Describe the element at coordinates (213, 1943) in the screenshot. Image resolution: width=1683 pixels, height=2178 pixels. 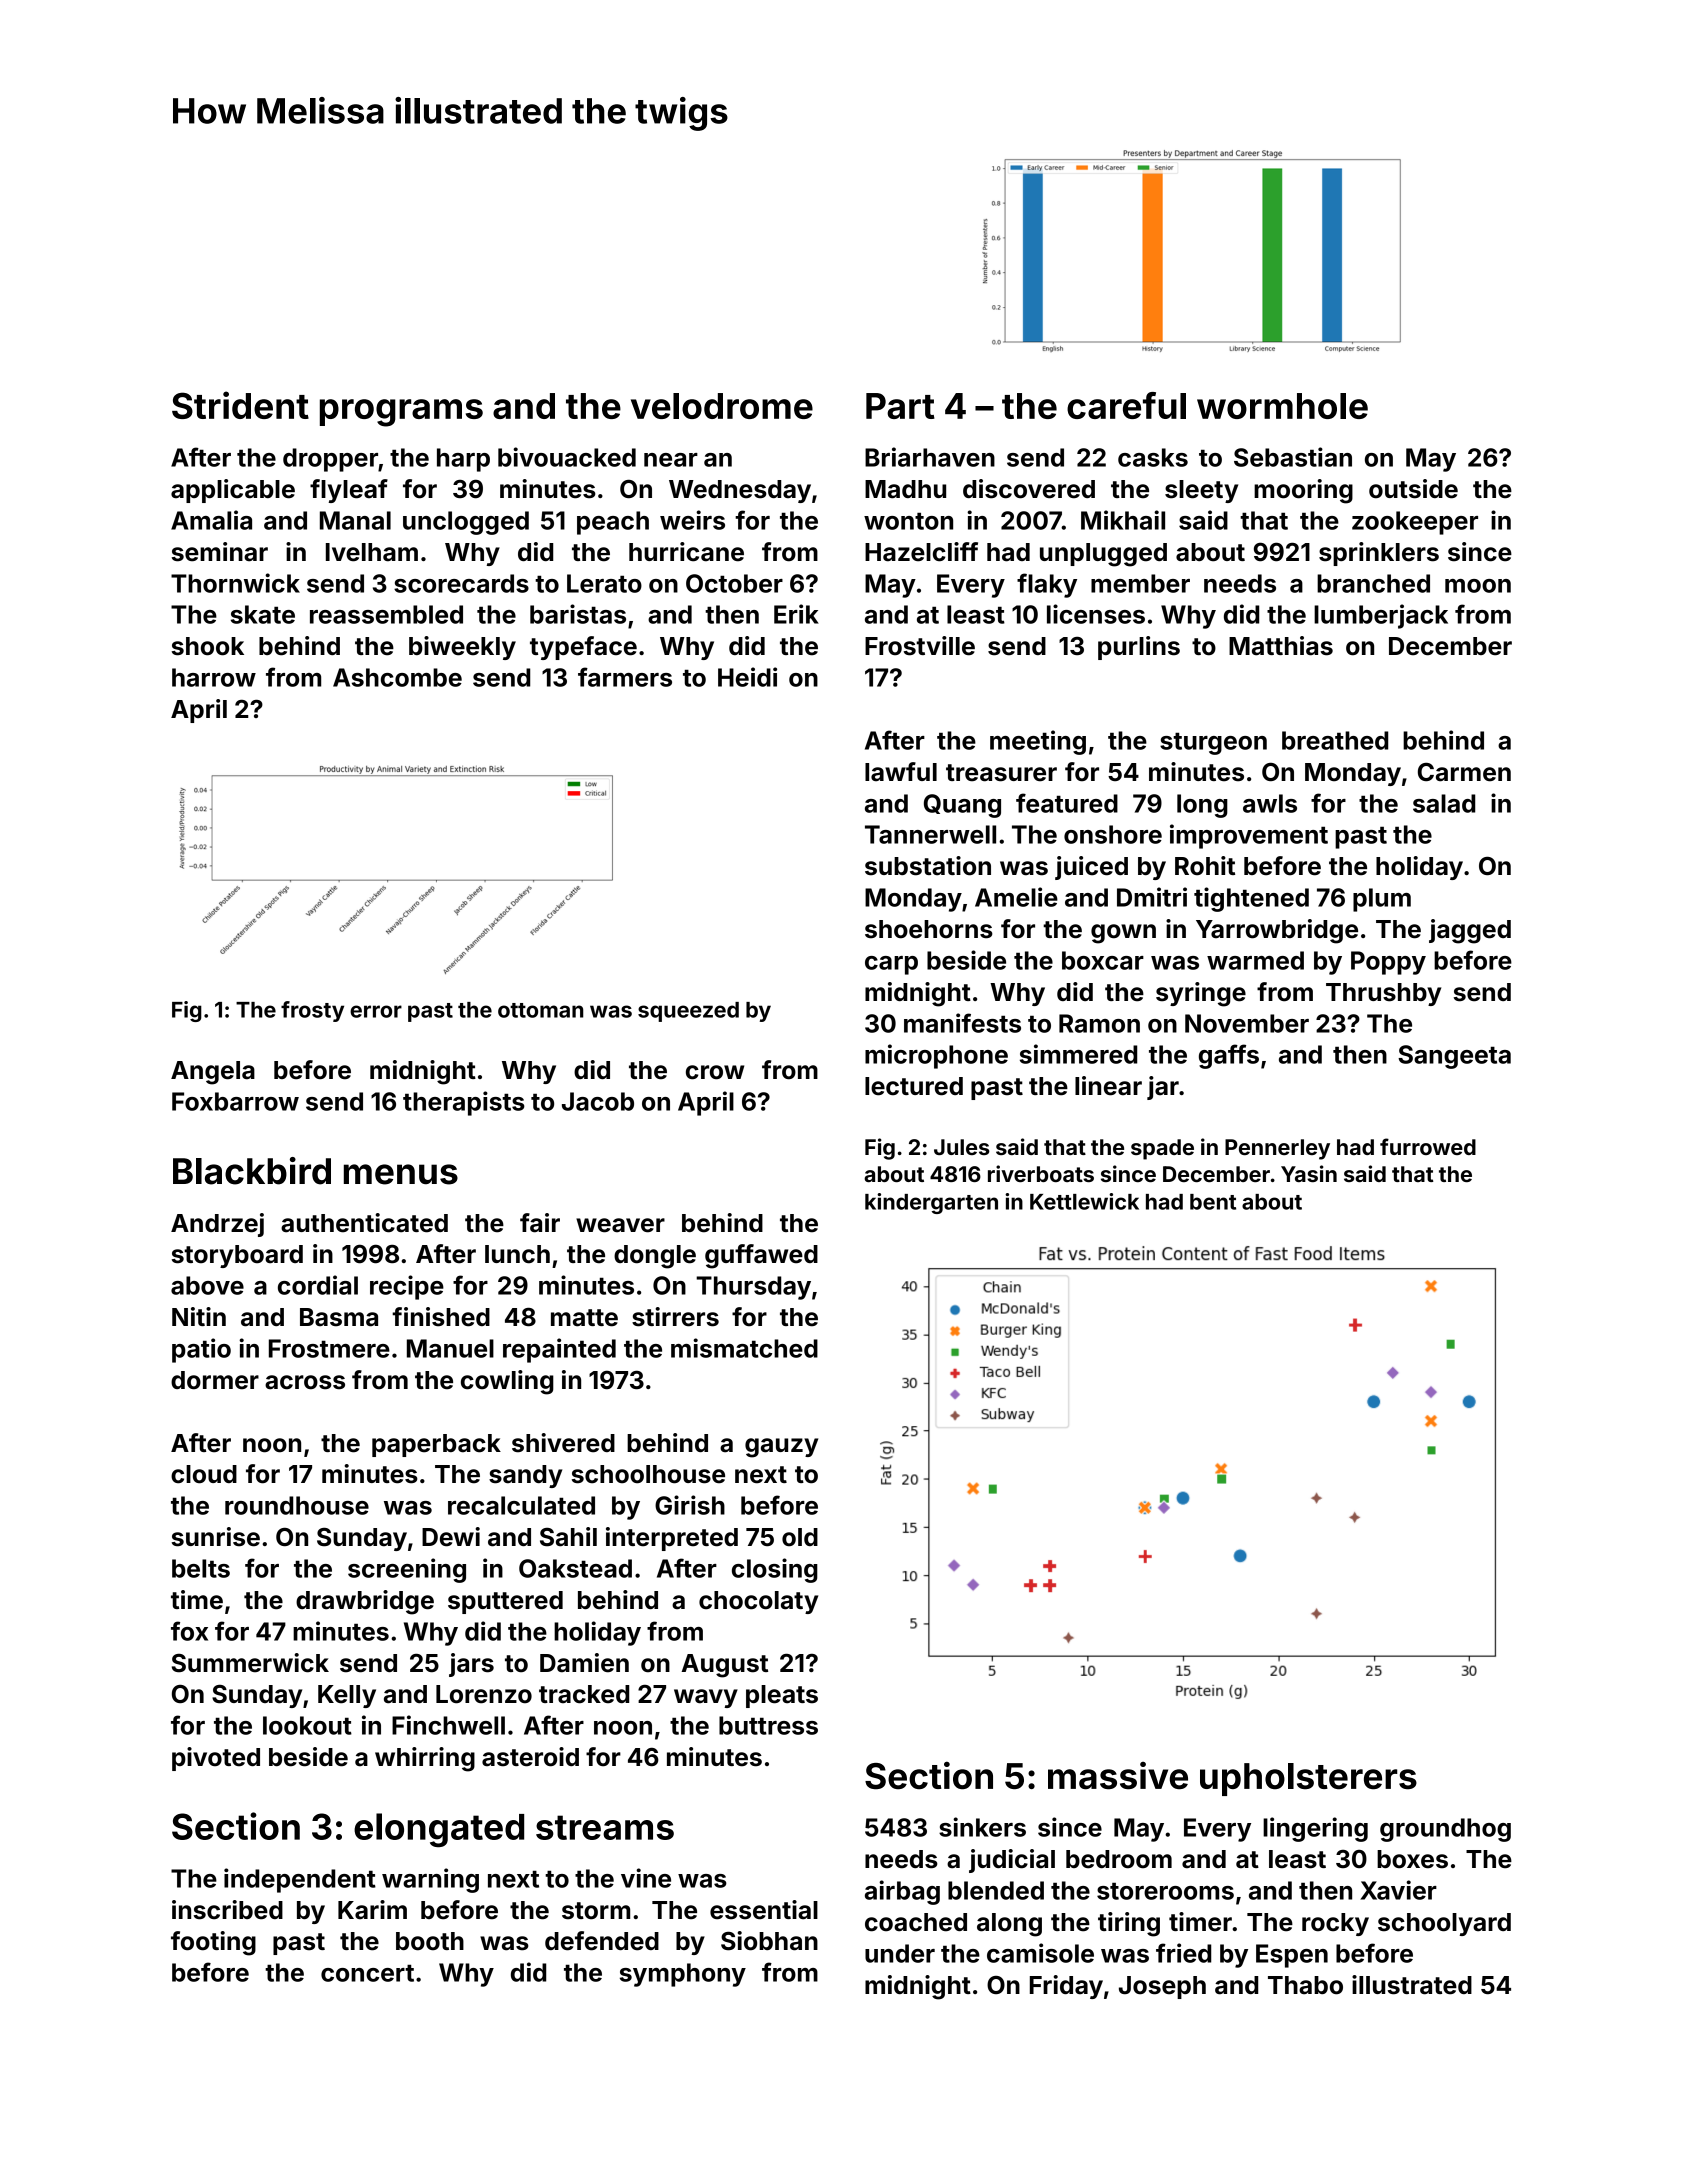
I see `footing` at that location.
